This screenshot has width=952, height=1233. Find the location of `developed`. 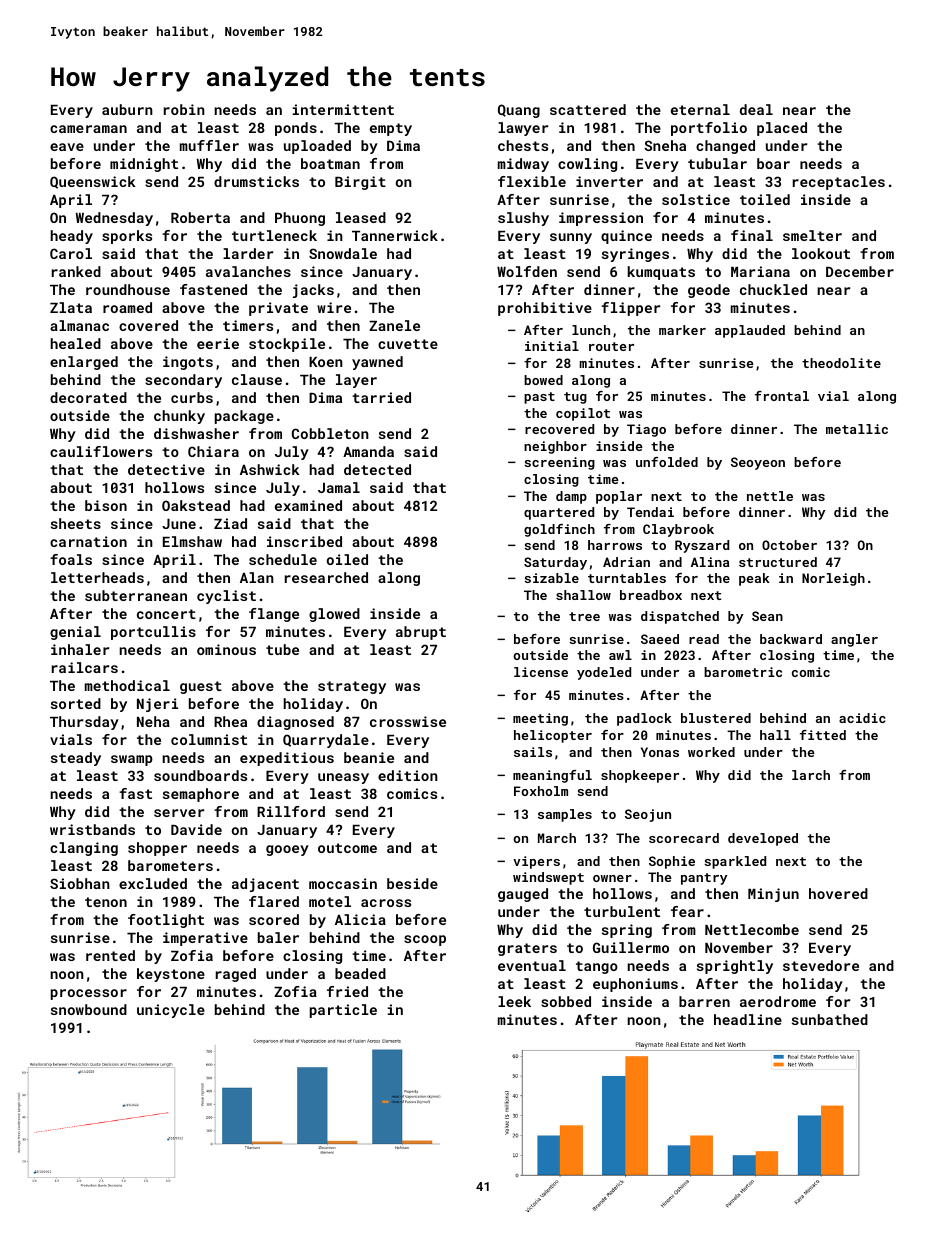

developed is located at coordinates (763, 839).
